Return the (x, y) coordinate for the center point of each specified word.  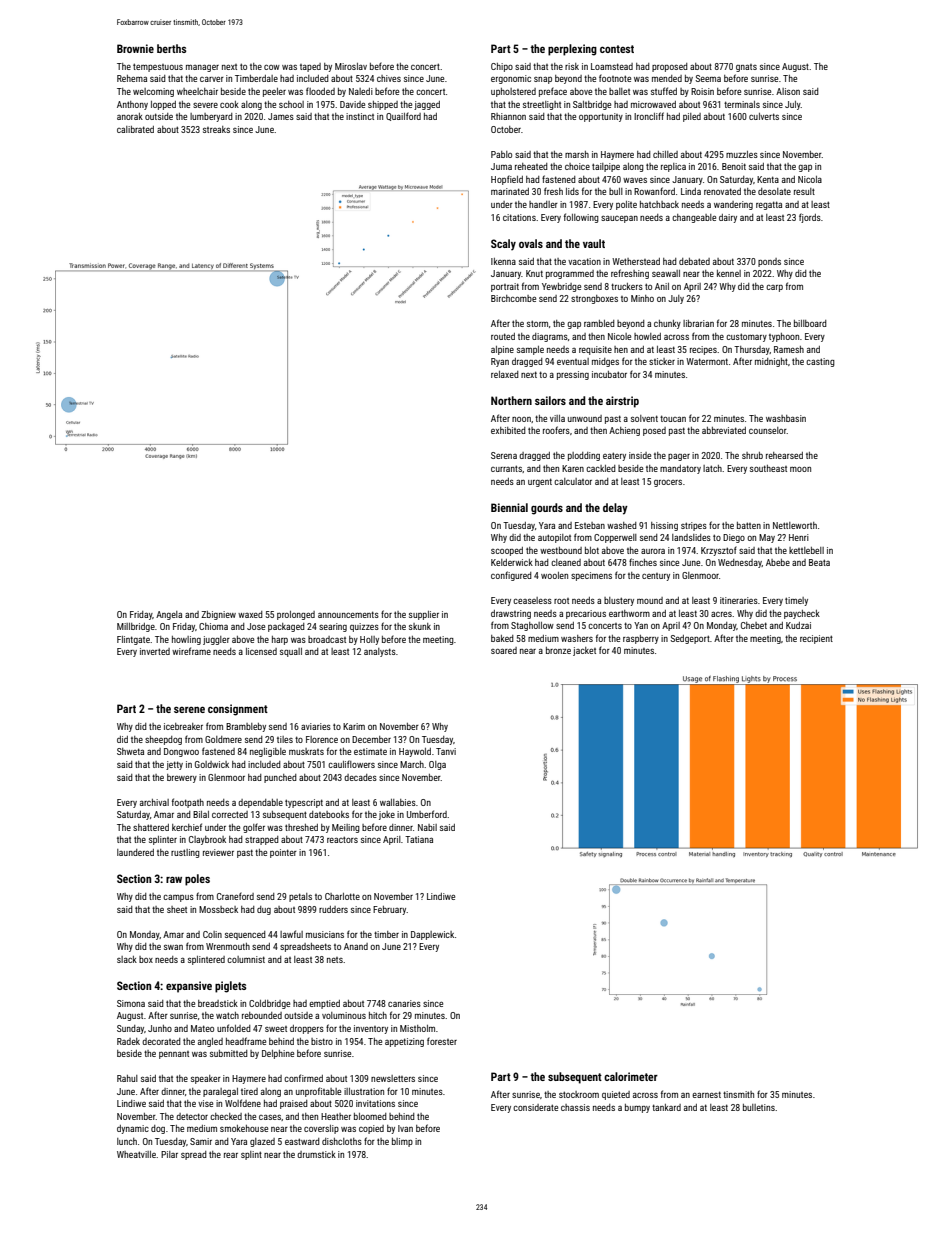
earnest (706, 1094)
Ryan (500, 362)
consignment (238, 710)
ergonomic (511, 79)
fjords (810, 218)
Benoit (734, 166)
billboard (810, 323)
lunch (127, 1141)
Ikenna (503, 261)
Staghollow (532, 626)
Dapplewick (432, 935)
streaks (216, 129)
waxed (250, 614)
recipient (816, 639)
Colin (212, 934)
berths (171, 48)
